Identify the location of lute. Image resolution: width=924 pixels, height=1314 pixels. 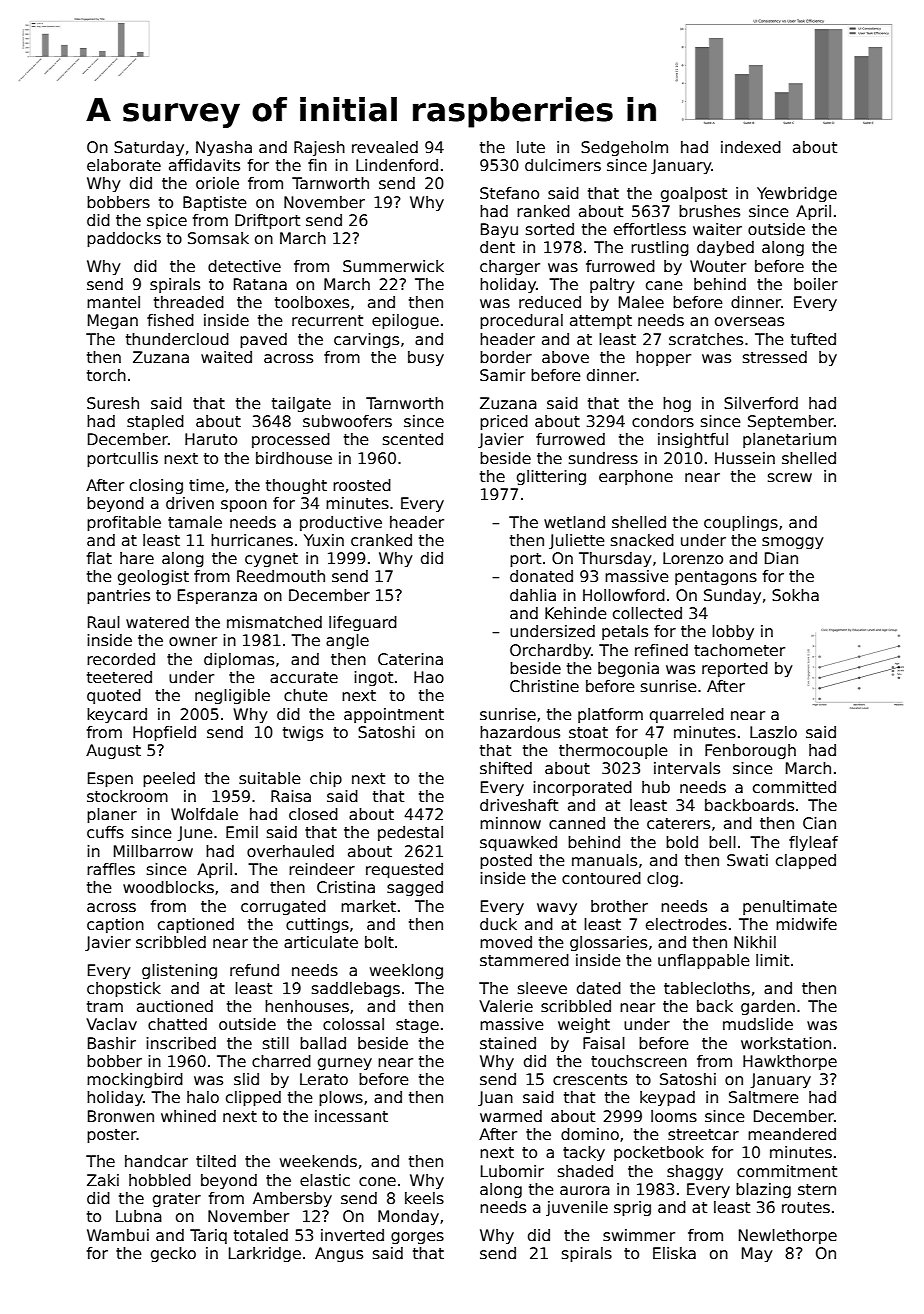
(531, 147).
